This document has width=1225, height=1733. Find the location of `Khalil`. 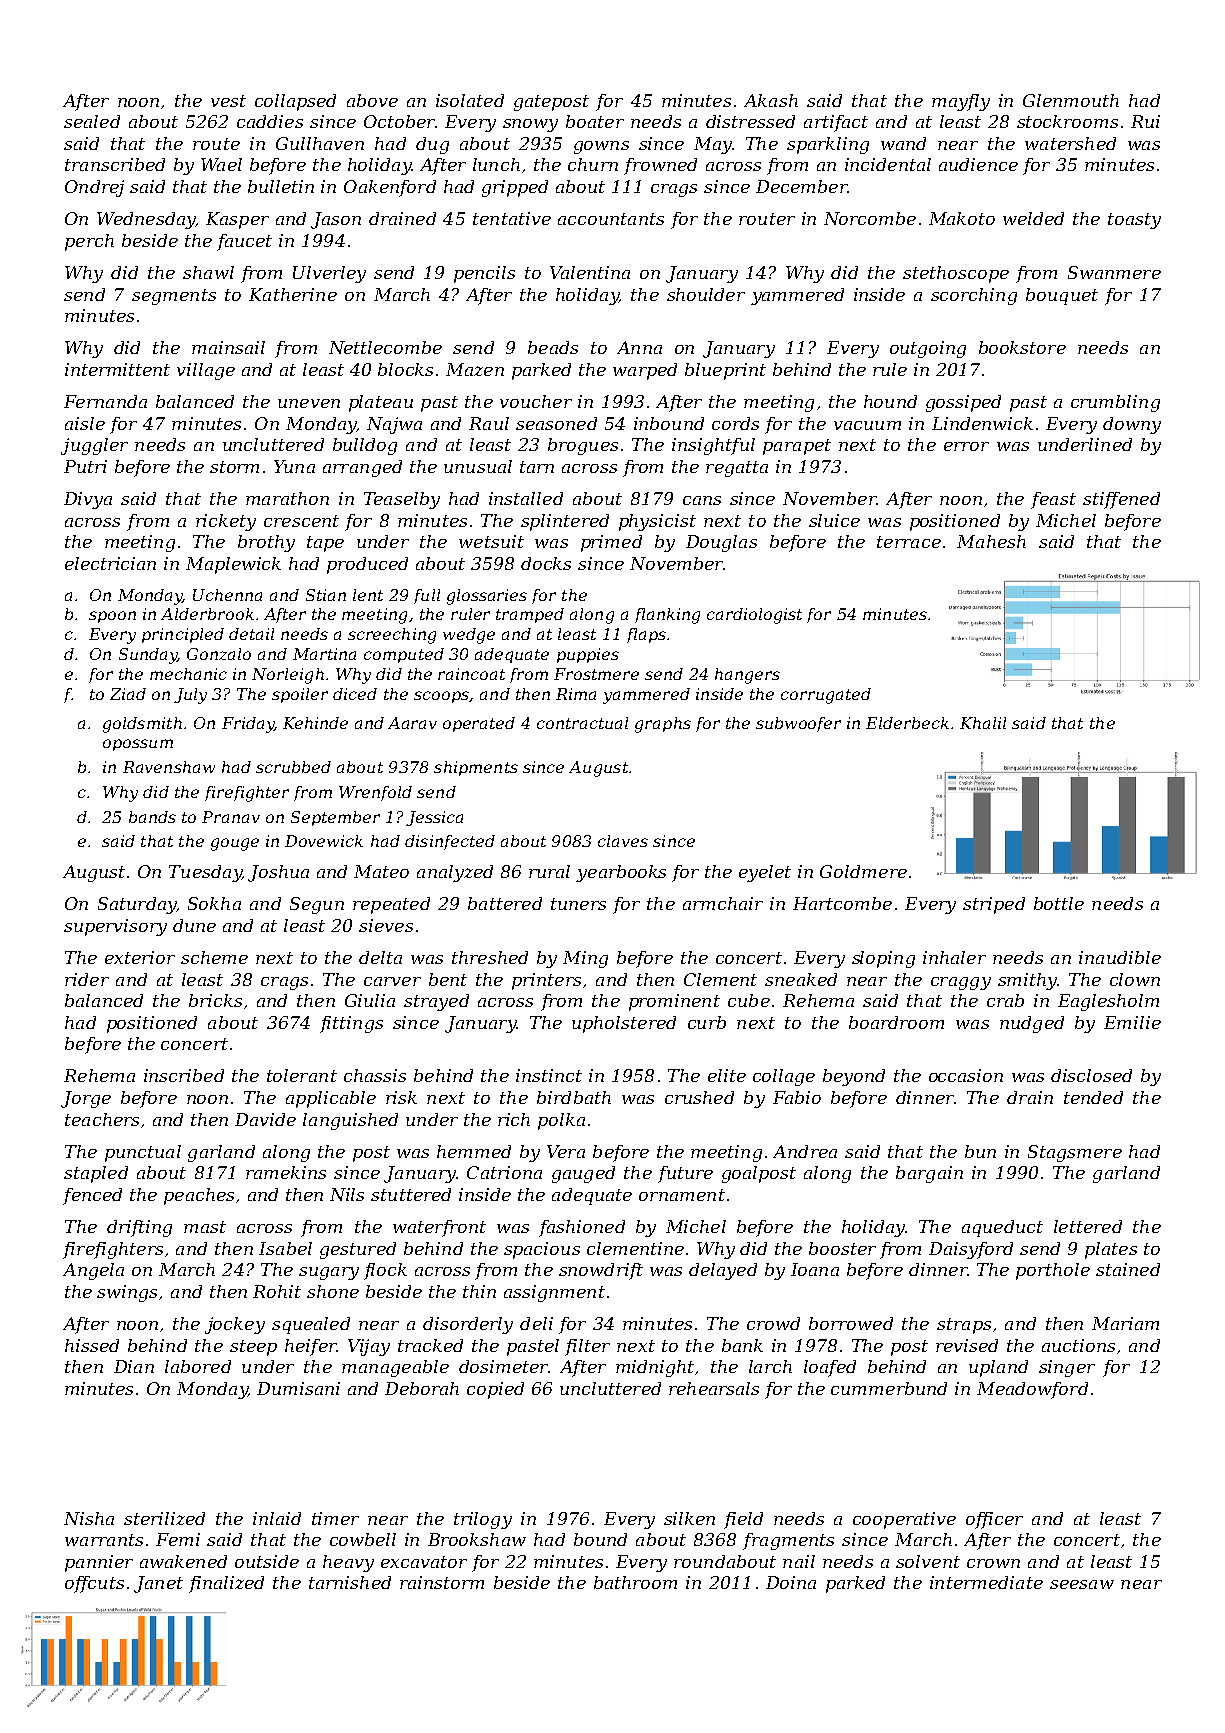

Khalil is located at coordinates (983, 723).
